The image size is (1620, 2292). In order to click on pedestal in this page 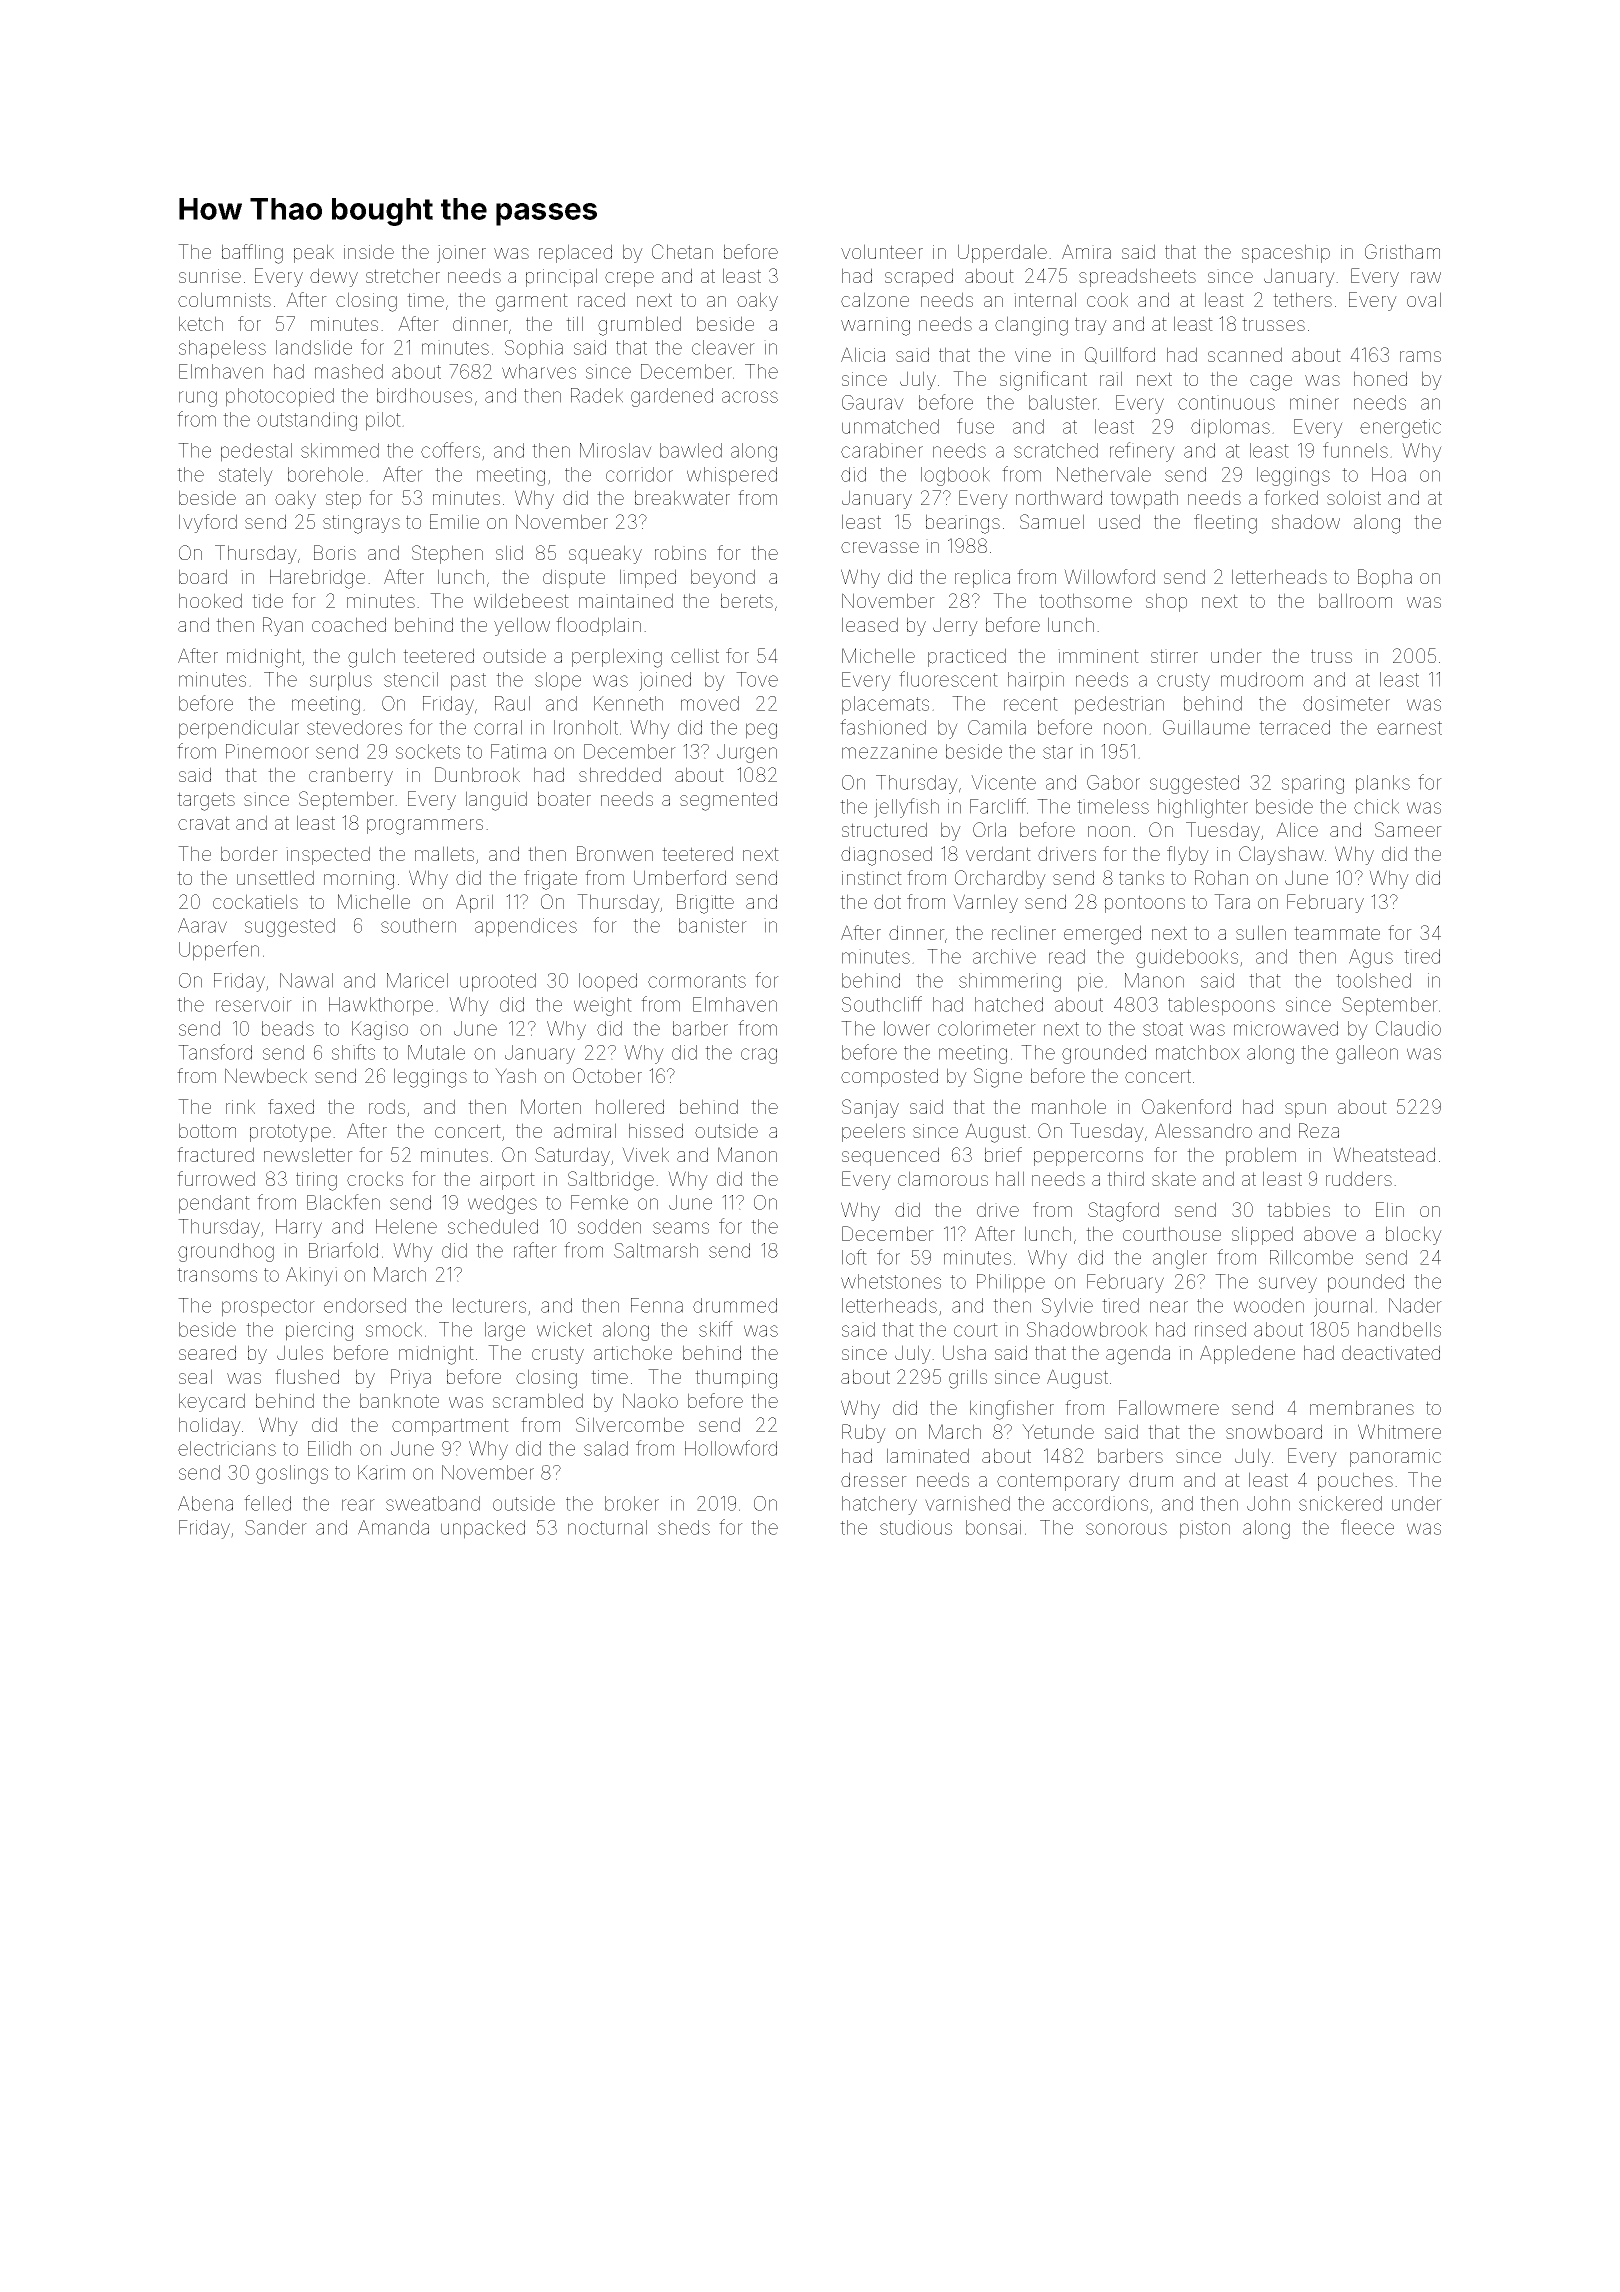, I will do `click(256, 452)`.
